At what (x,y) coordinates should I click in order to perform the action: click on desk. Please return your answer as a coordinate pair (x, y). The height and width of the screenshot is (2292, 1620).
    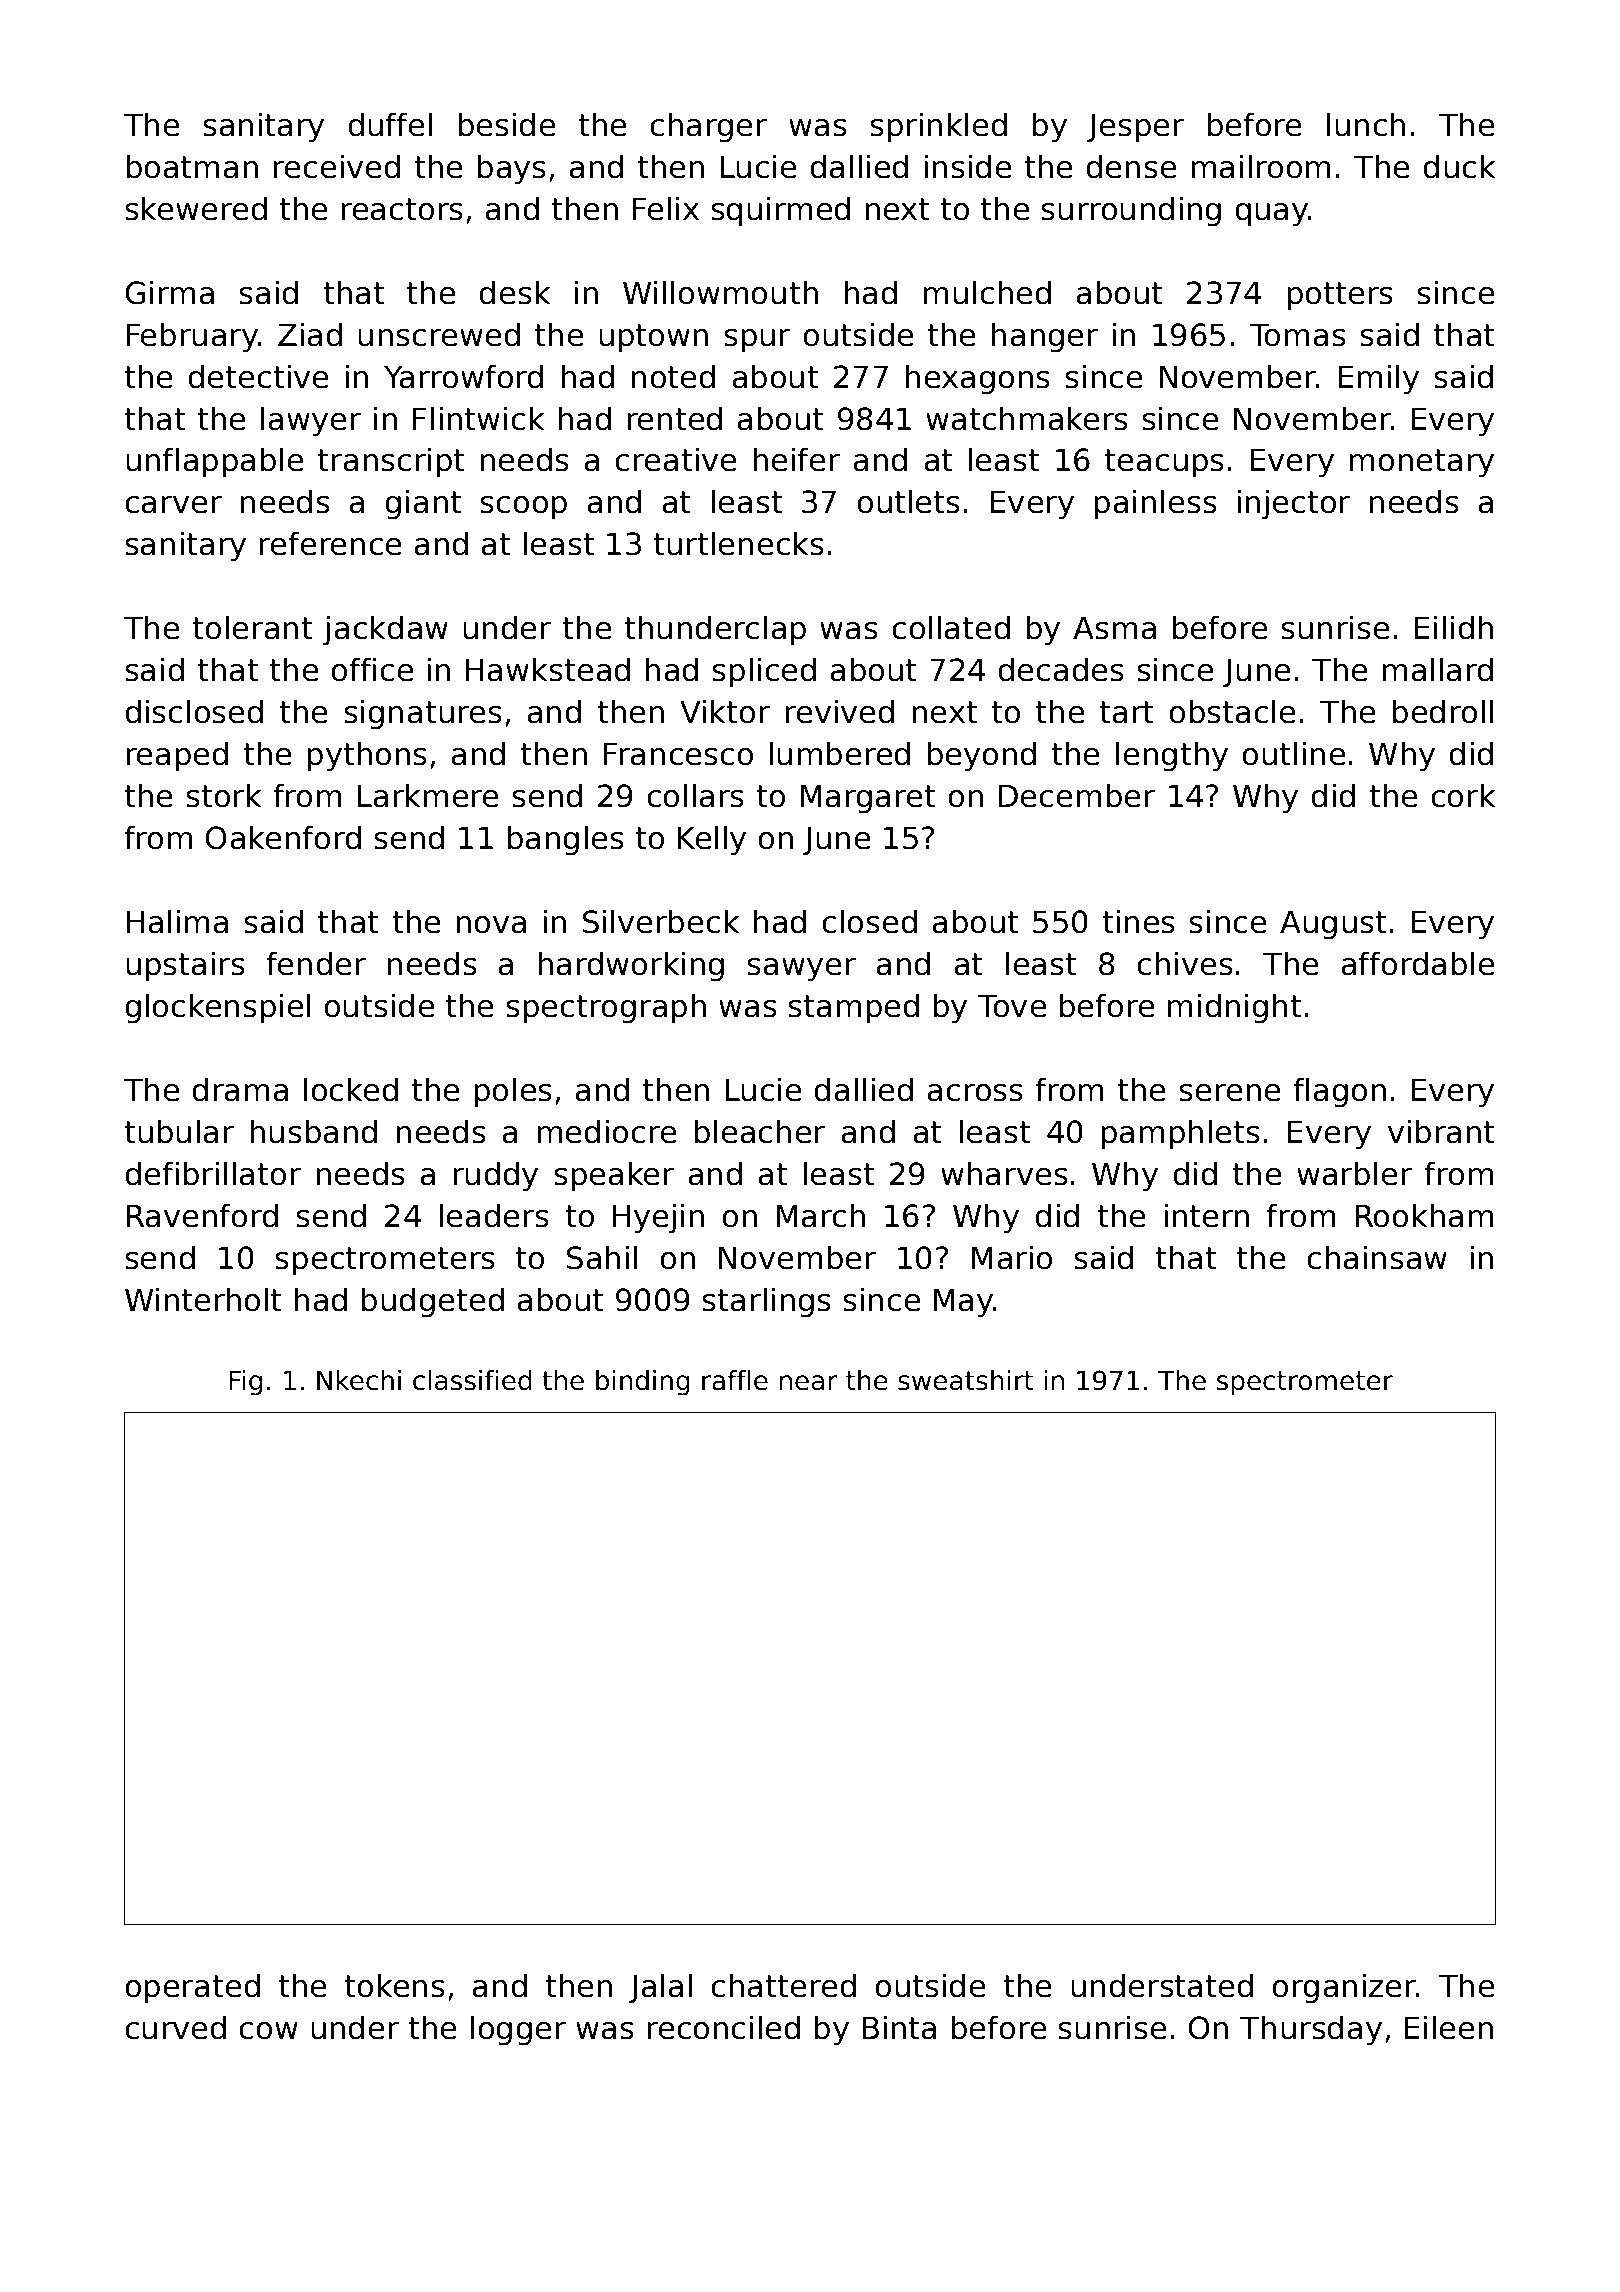
    Looking at the image, I should click on (514, 292).
